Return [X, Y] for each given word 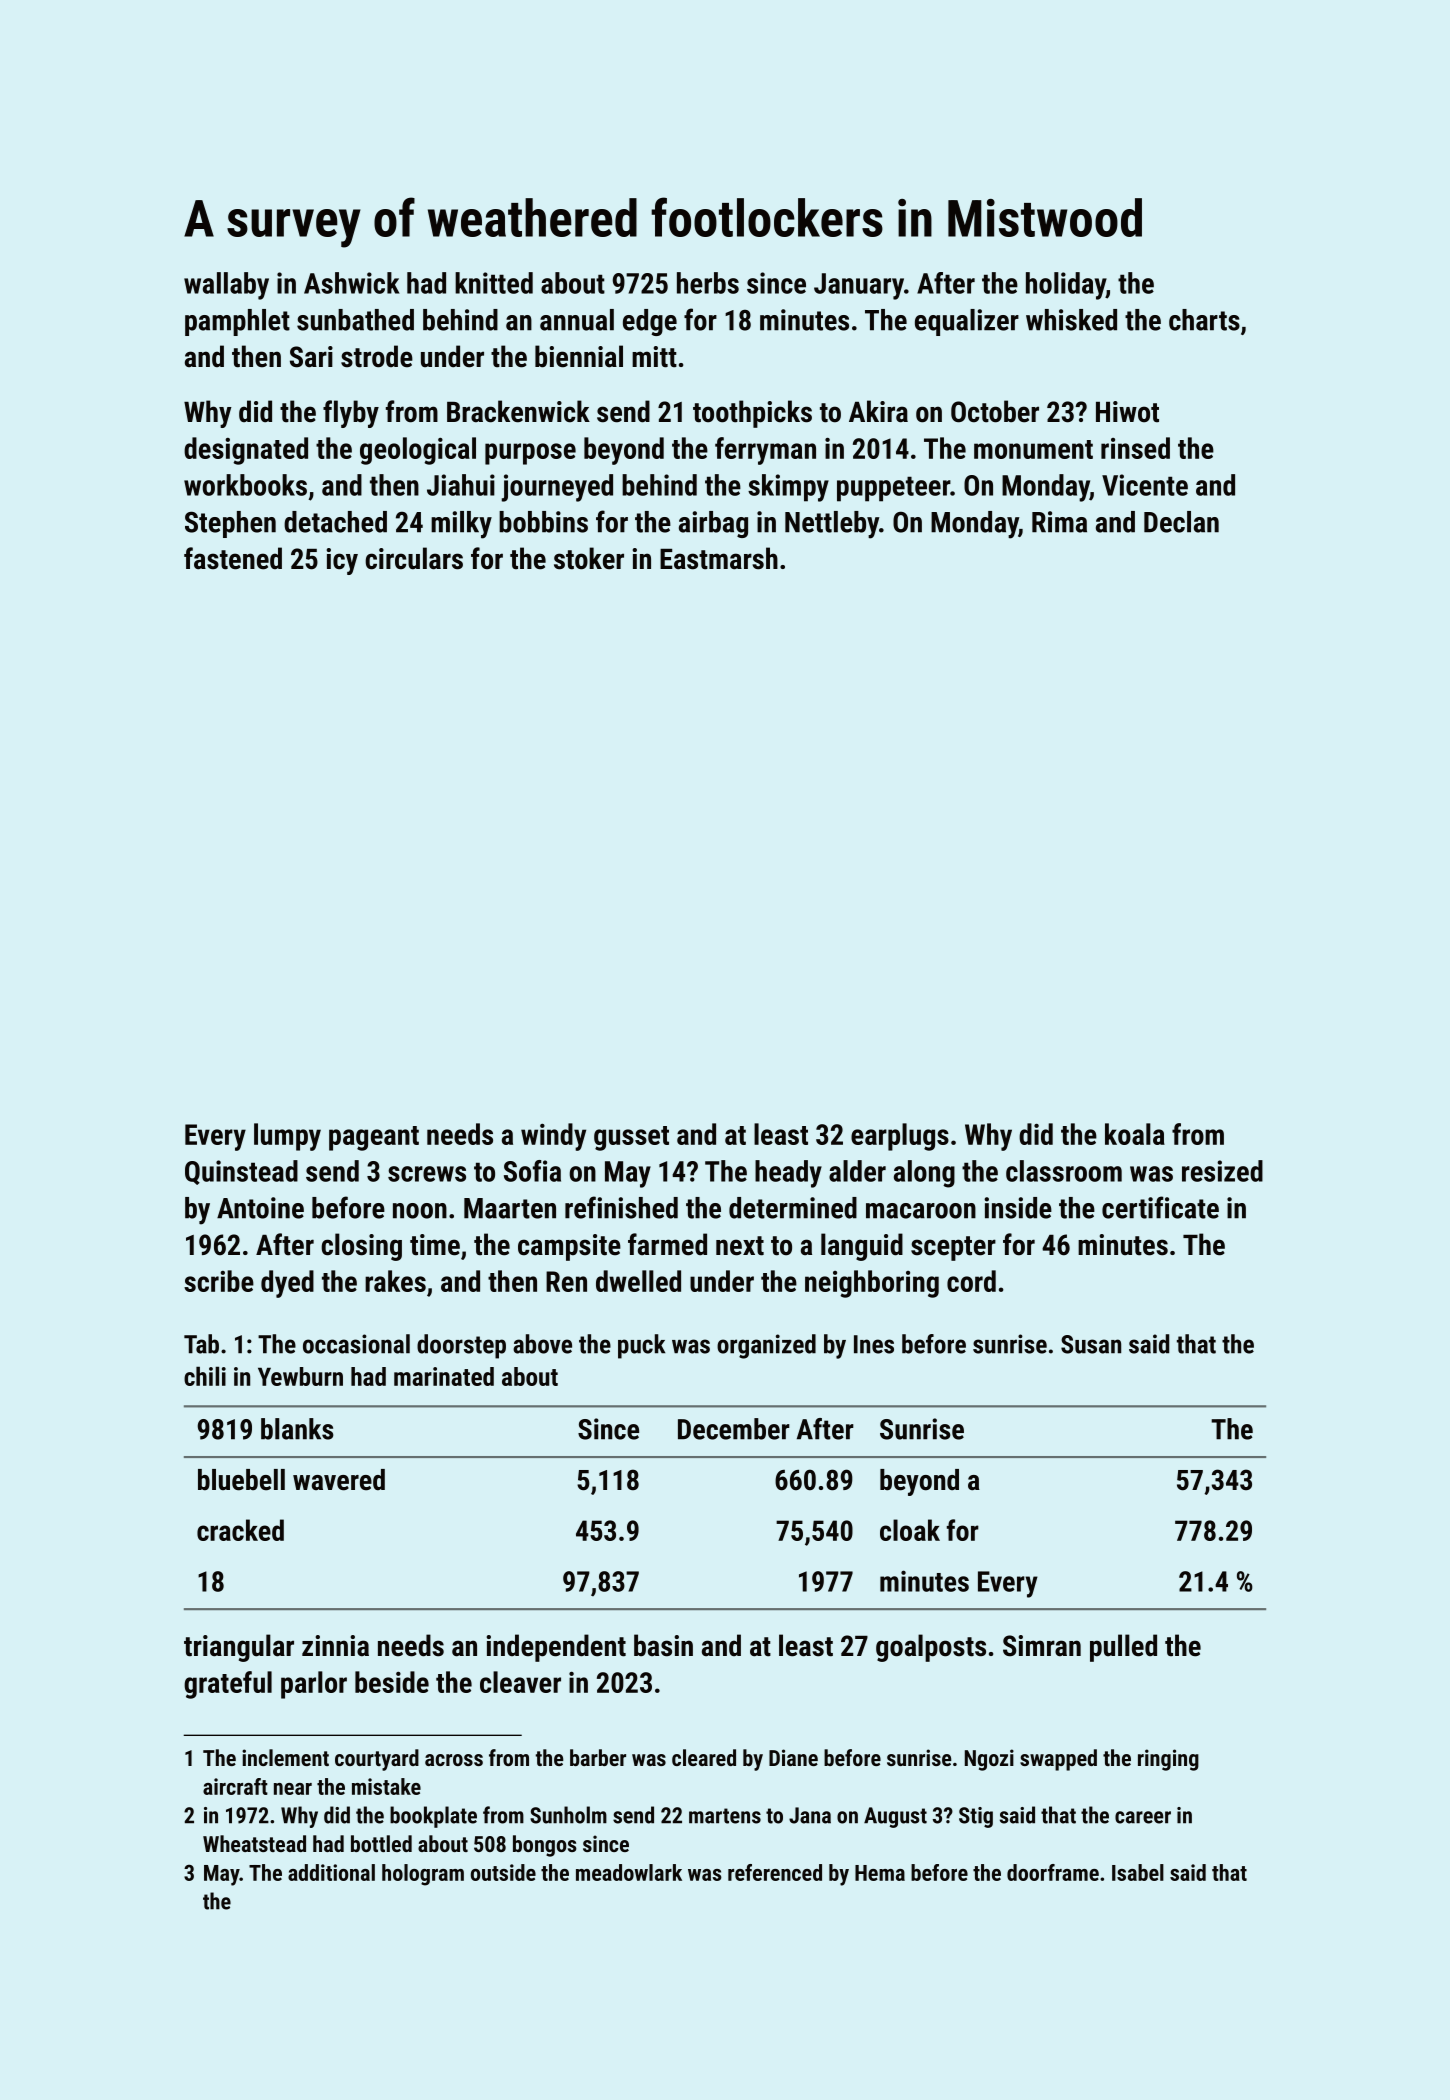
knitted [494, 283]
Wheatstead [254, 1843]
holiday [1066, 286]
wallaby [226, 286]
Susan [1091, 1344]
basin [663, 1645]
